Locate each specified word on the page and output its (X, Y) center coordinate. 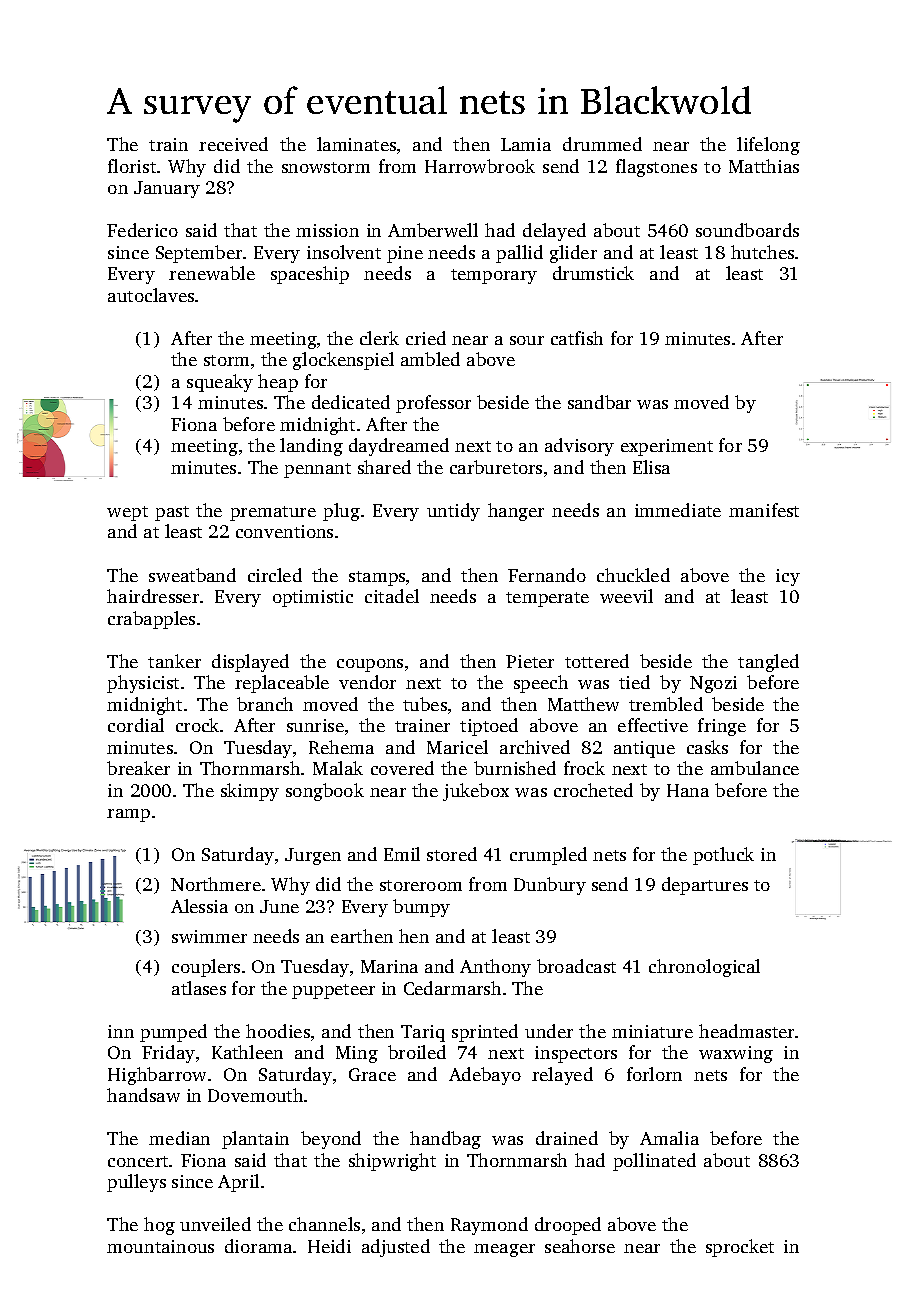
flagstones (656, 168)
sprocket (740, 1248)
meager (504, 1250)
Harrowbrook (480, 166)
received (233, 144)
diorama (258, 1246)
